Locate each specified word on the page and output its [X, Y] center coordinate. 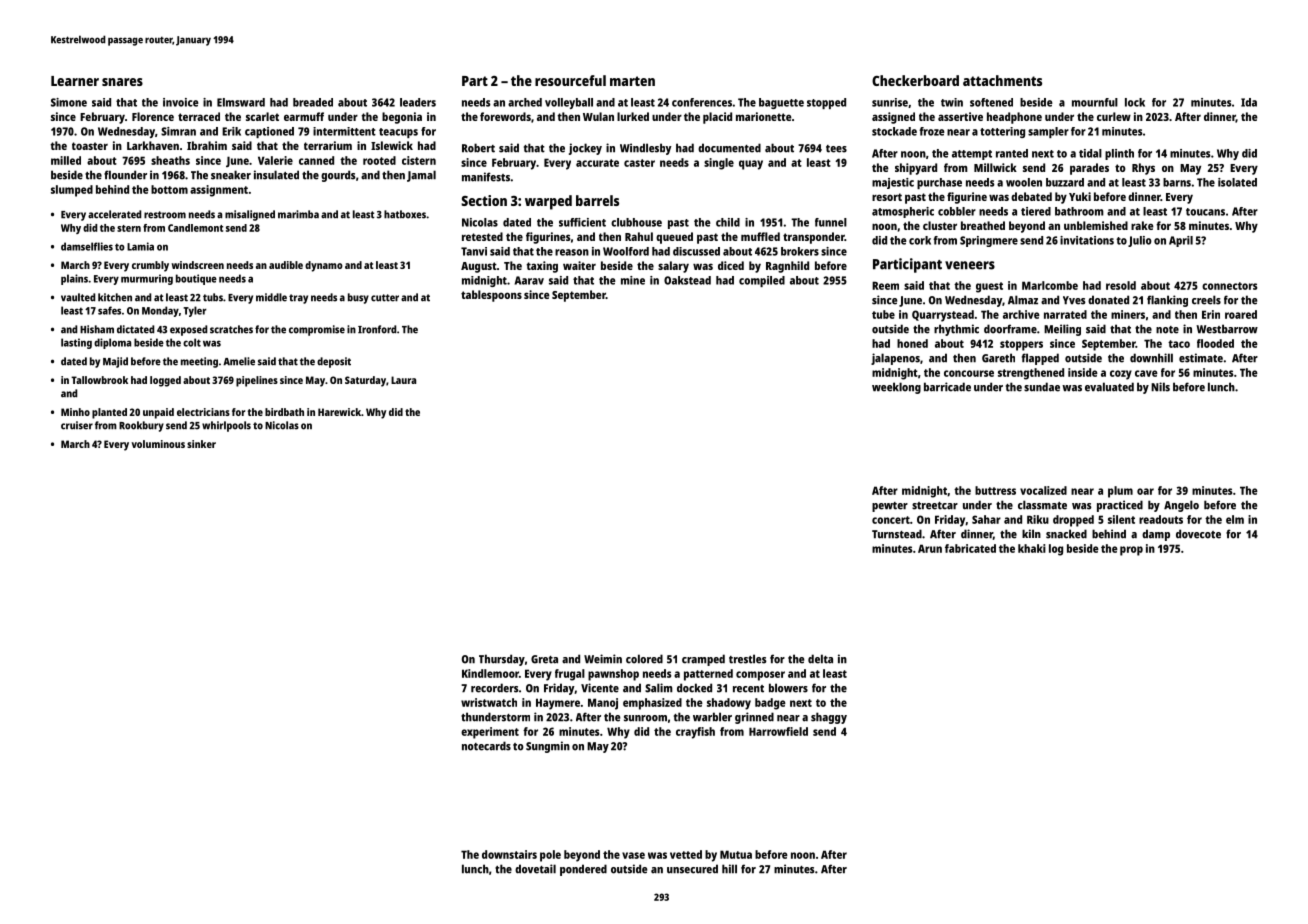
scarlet [262, 116]
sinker [201, 444]
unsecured [692, 869]
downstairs [509, 854]
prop [1131, 551]
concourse [969, 373]
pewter [890, 507]
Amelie [239, 361]
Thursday [502, 660]
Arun [930, 548]
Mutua [736, 854]
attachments [1002, 80]
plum [1120, 492]
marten [632, 81]
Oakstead [687, 280]
